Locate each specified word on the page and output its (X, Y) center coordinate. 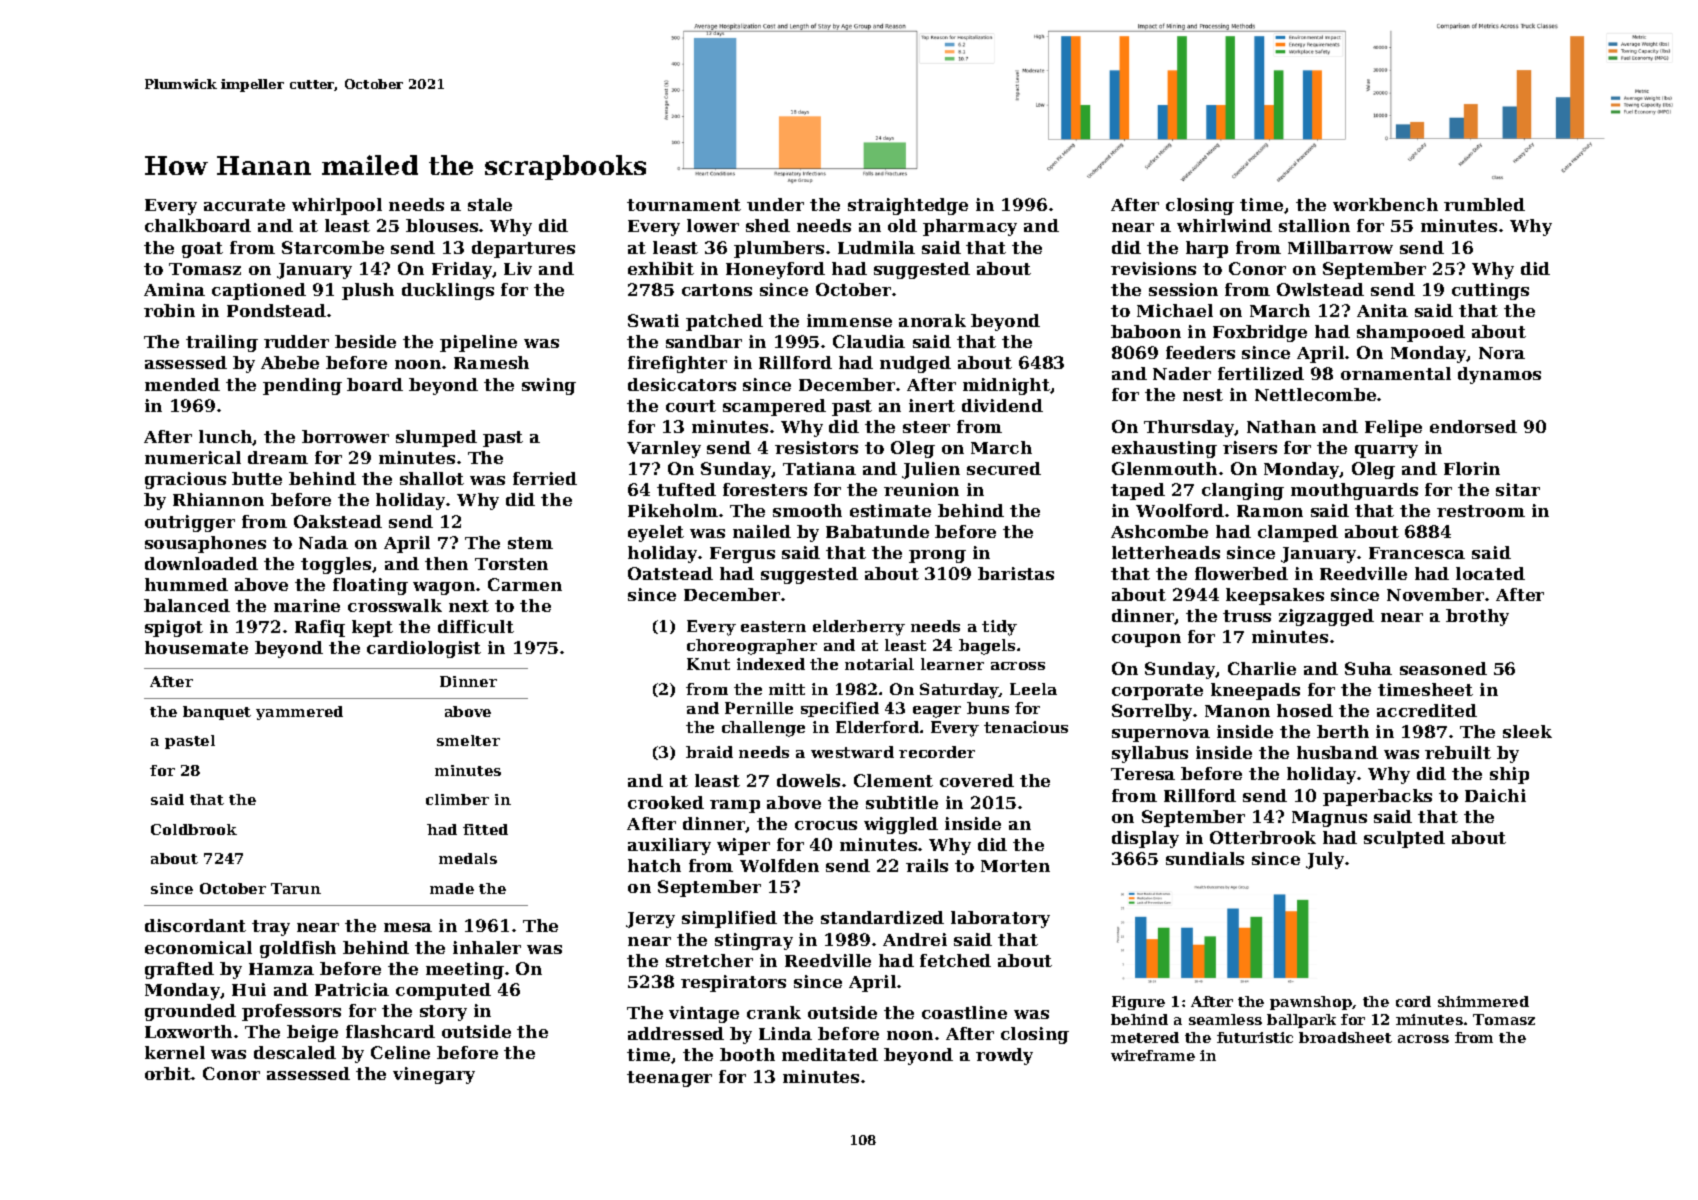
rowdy (1004, 1056)
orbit (168, 1073)
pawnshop (1311, 1003)
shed (768, 225)
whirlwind (1224, 225)
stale (490, 204)
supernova (1161, 735)
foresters (765, 489)
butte (257, 478)
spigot (174, 628)
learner (952, 664)
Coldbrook (194, 829)
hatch (654, 865)
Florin (1472, 468)
